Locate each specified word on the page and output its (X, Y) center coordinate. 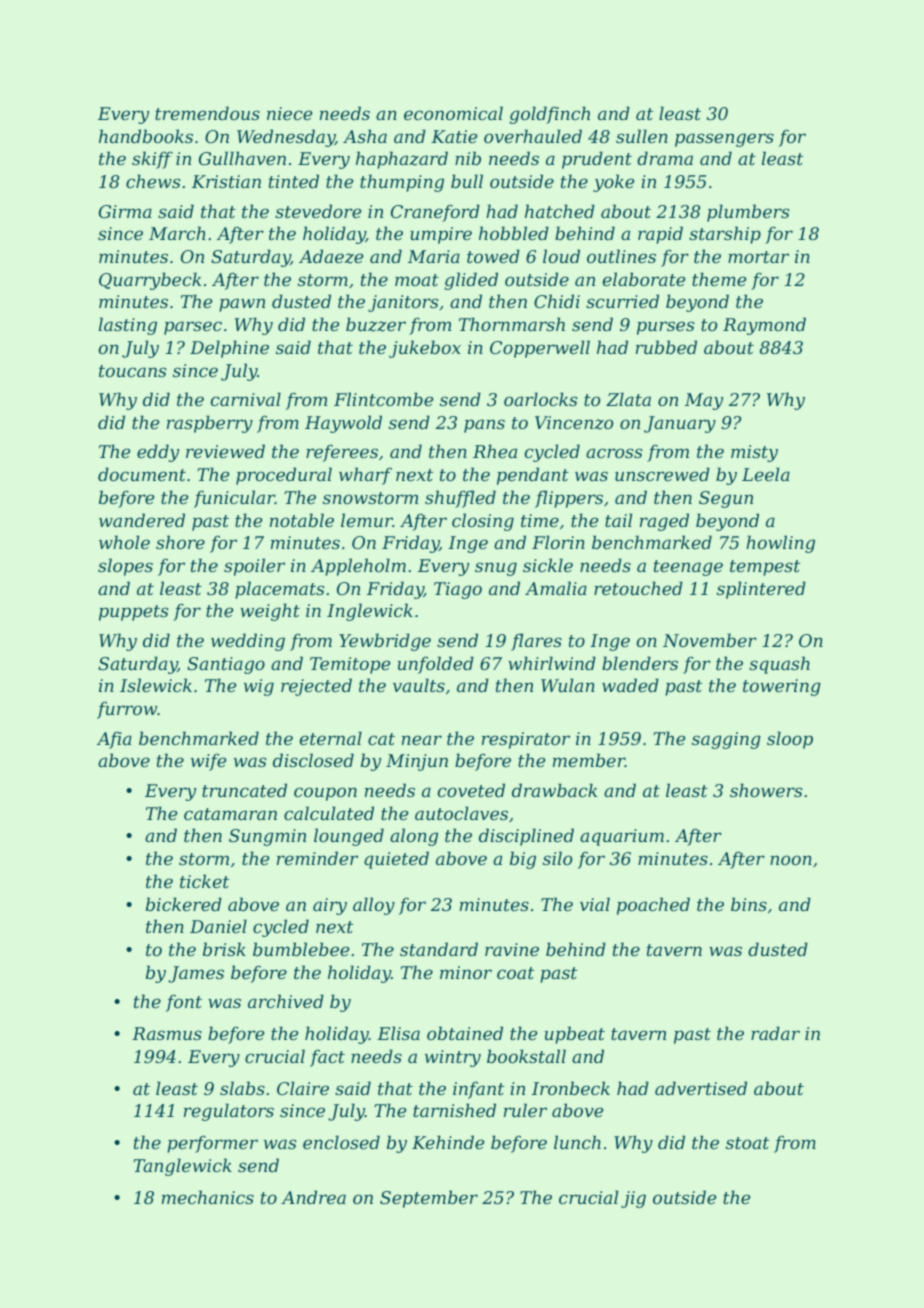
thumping (402, 183)
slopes (125, 567)
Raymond (764, 326)
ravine (512, 949)
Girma (125, 211)
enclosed (341, 1142)
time (540, 520)
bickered (184, 904)
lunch (577, 1142)
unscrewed (662, 474)
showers (766, 790)
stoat (747, 1143)
